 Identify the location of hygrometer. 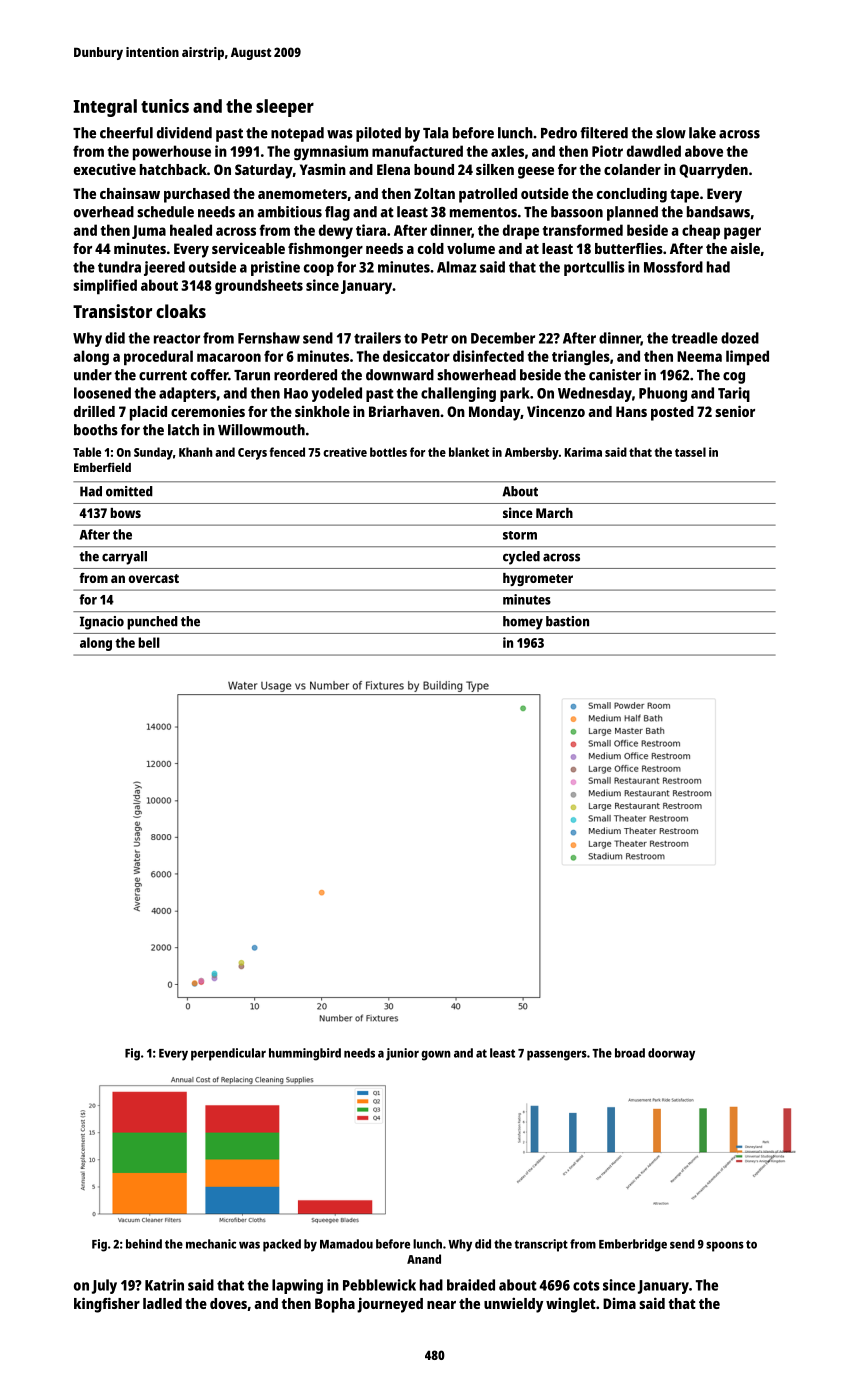
(538, 579).
